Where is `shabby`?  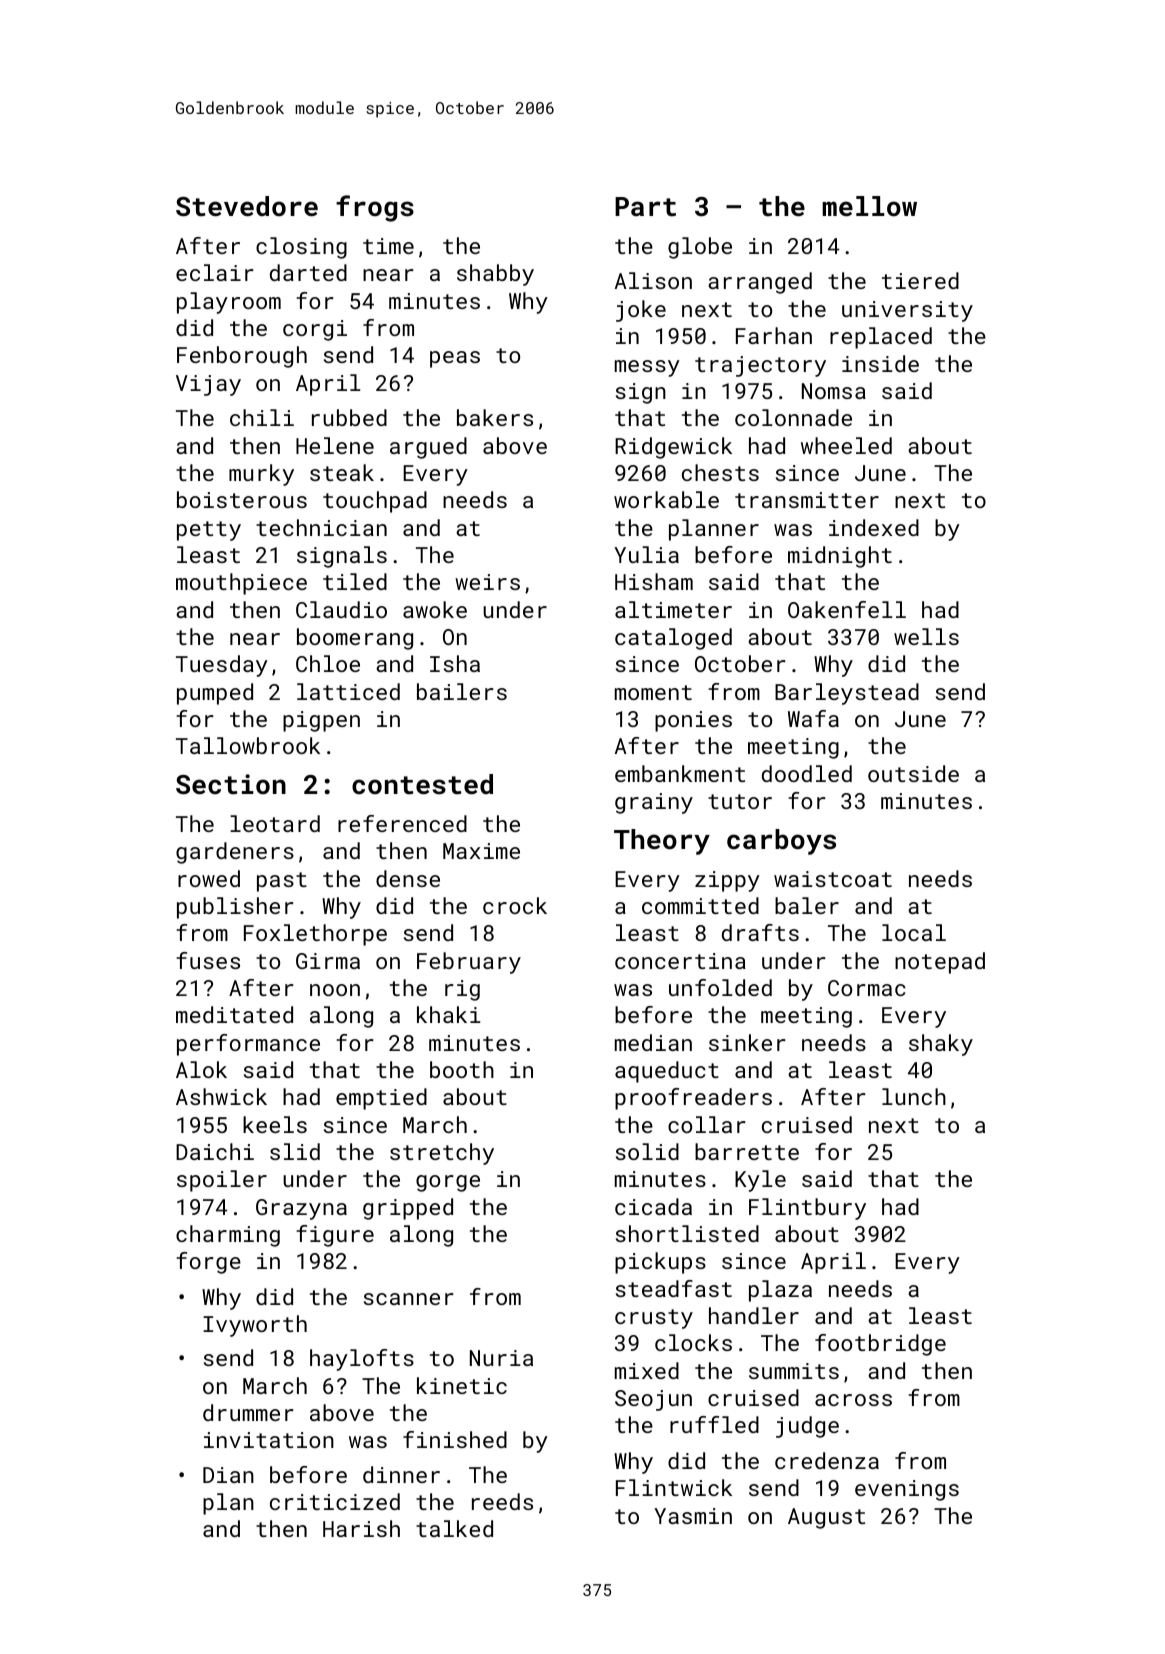
shabby is located at coordinates (495, 275).
